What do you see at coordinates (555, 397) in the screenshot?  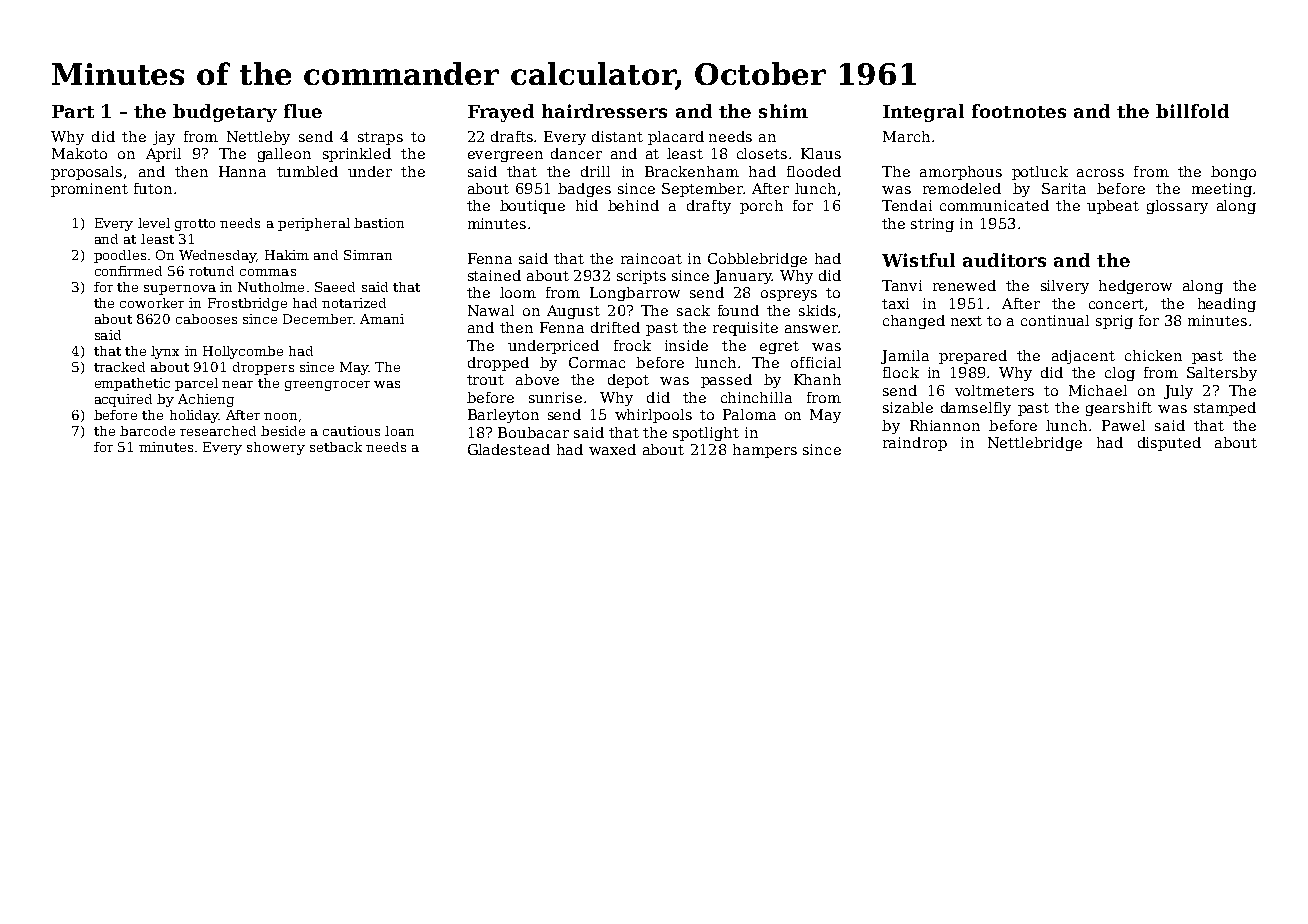 I see `sunrise` at bounding box center [555, 397].
